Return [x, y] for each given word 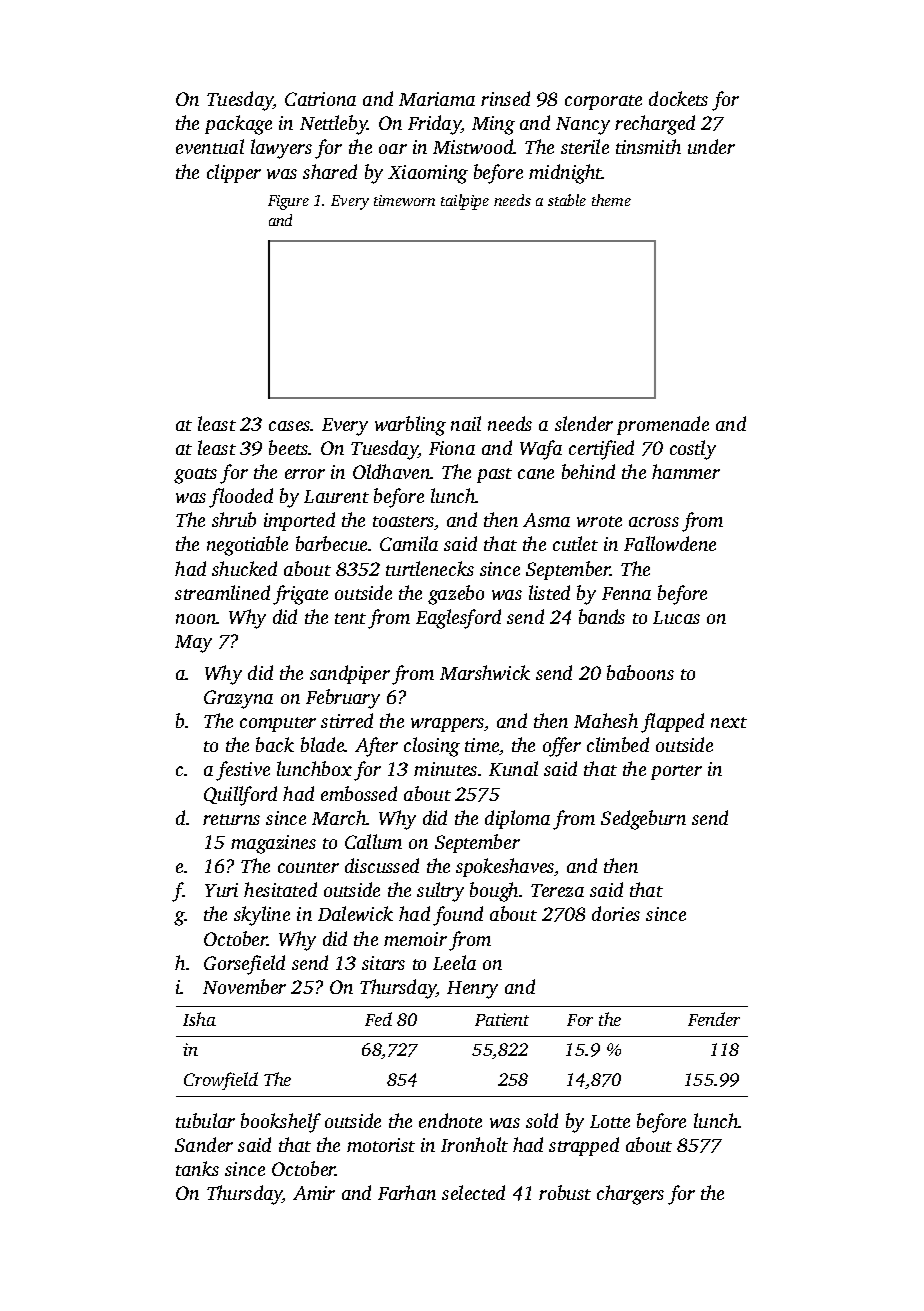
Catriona [320, 99]
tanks [197, 1168]
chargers [630, 1195]
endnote [450, 1120]
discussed [382, 865]
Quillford [240, 796]
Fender [714, 1019]
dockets [678, 98]
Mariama [437, 99]
